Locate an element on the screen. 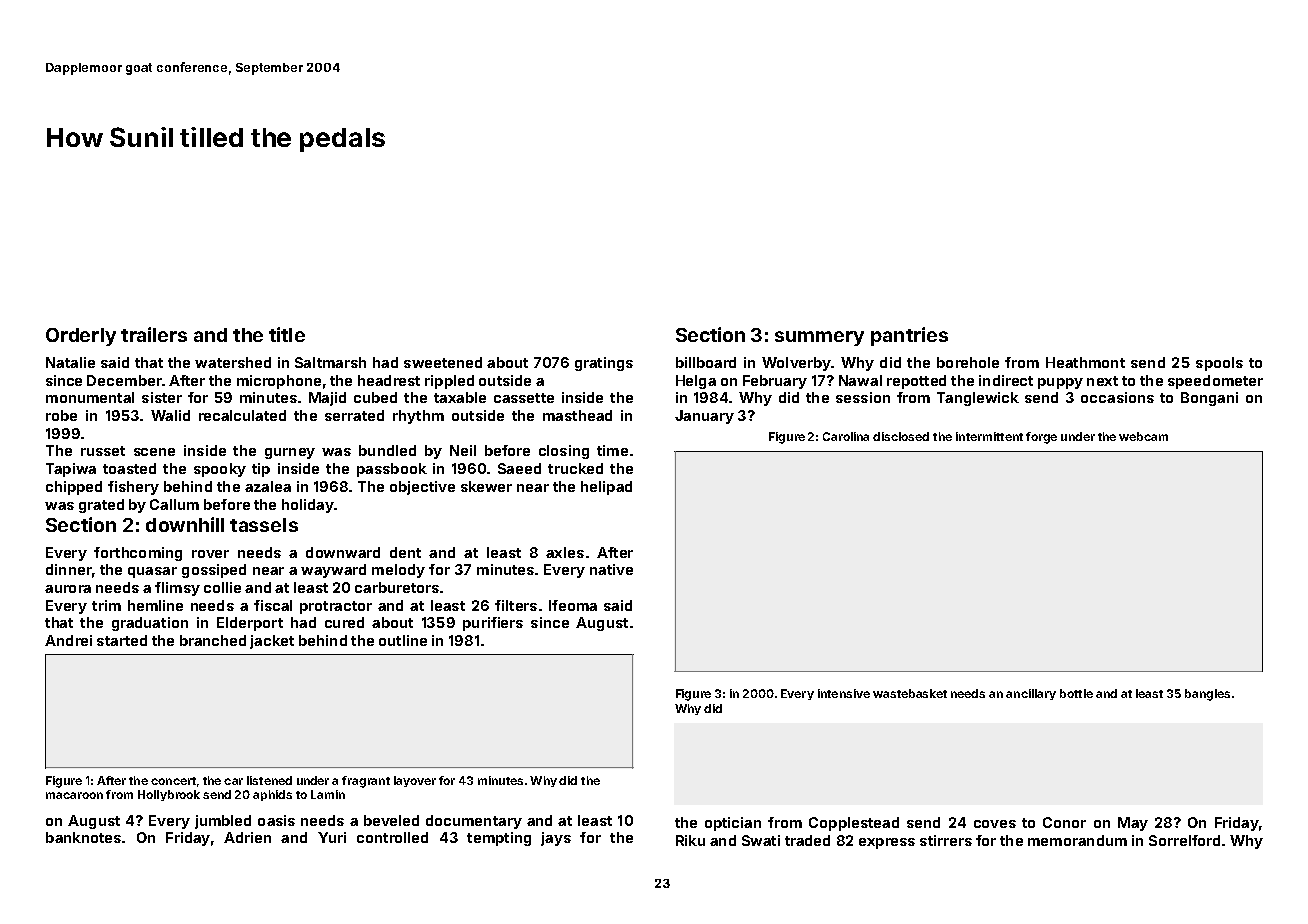 Image resolution: width=1308 pixels, height=924 pixels. Yuri is located at coordinates (332, 837).
